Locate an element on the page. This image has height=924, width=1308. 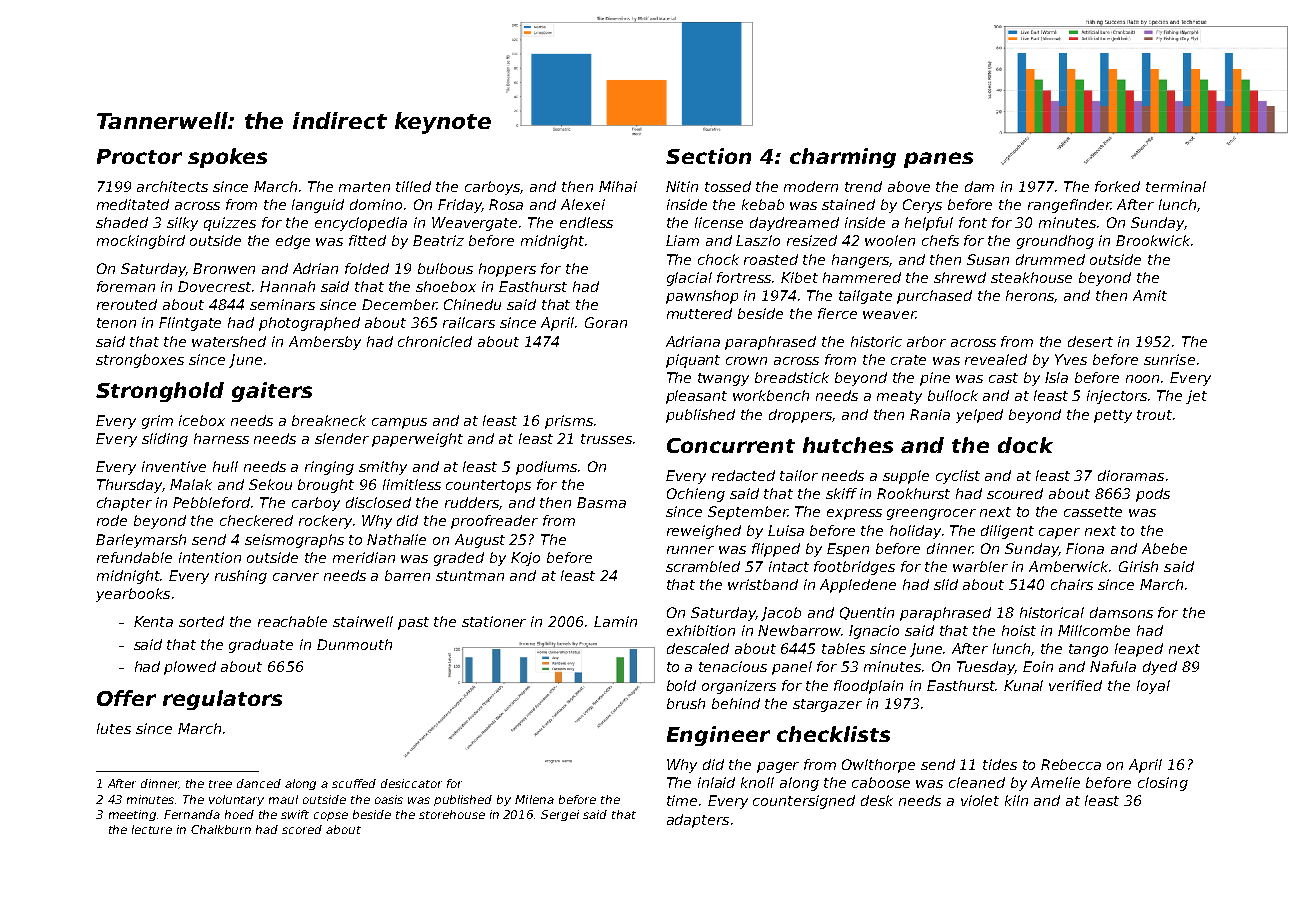
cassette is located at coordinates (1093, 512).
